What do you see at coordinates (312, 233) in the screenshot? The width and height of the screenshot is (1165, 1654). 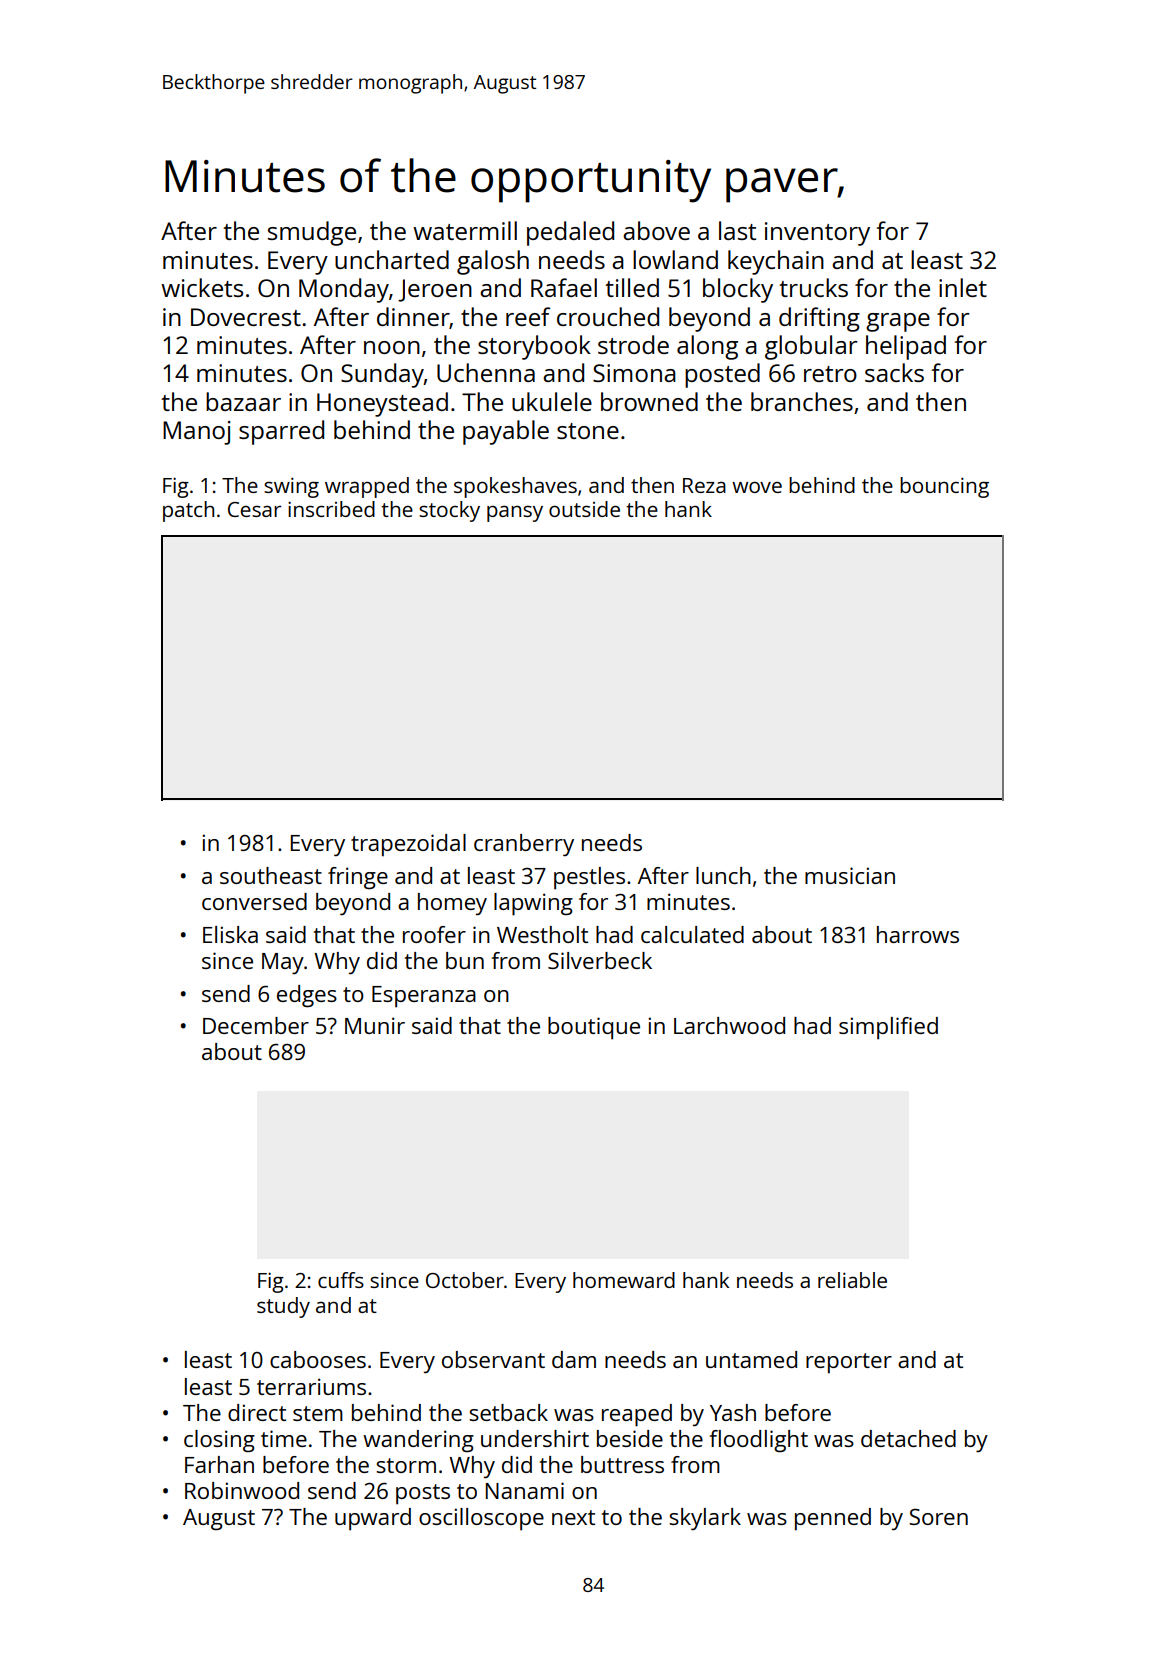 I see `smudge` at bounding box center [312, 233].
